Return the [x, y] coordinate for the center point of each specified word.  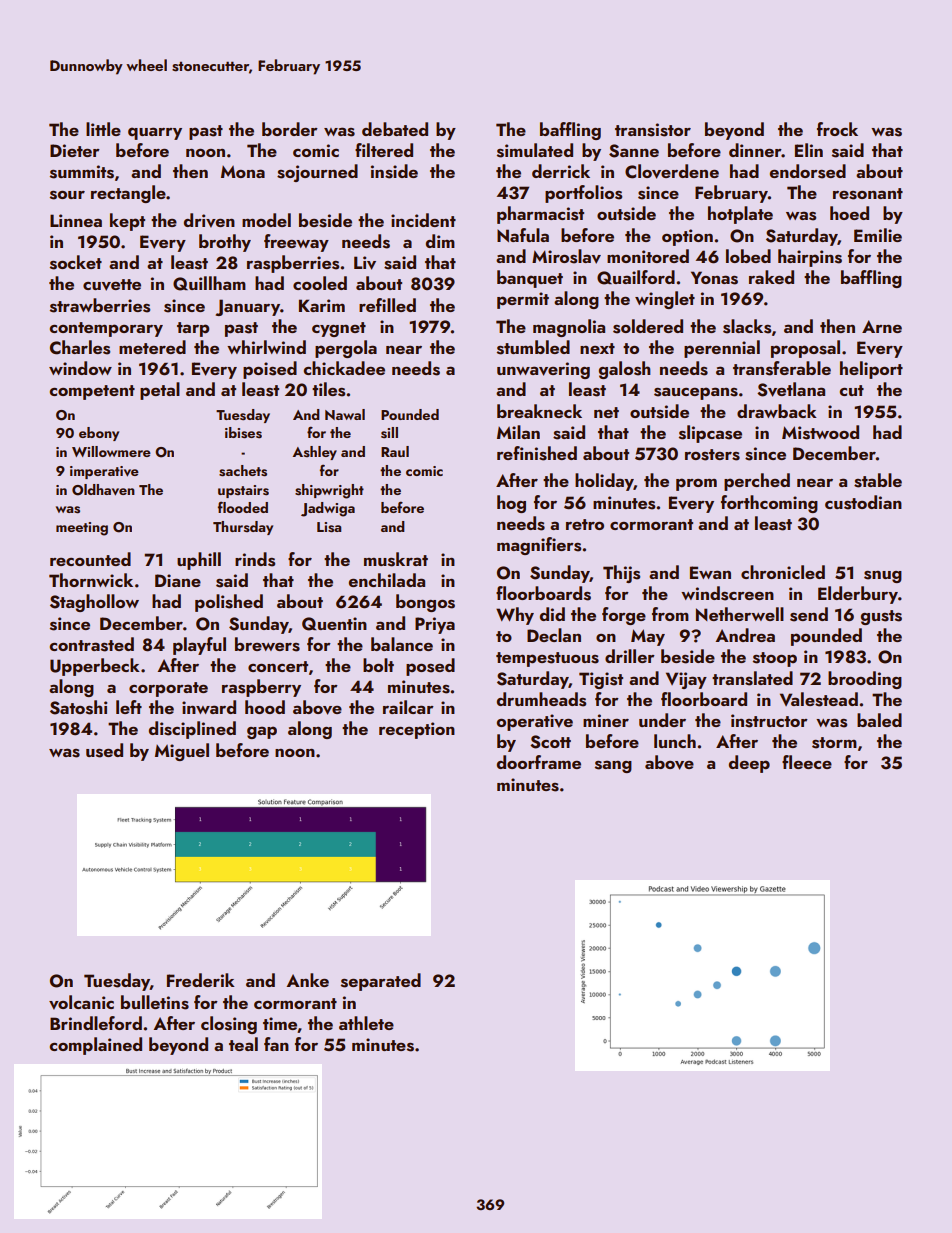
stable [878, 480]
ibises [243, 433]
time [280, 1023]
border [290, 129]
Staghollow [94, 603]
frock [837, 129]
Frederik [201, 980]
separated [381, 982]
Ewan [710, 572]
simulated [535, 150]
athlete [366, 1023]
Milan [518, 432]
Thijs [621, 574]
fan [276, 1044]
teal [243, 1044]
